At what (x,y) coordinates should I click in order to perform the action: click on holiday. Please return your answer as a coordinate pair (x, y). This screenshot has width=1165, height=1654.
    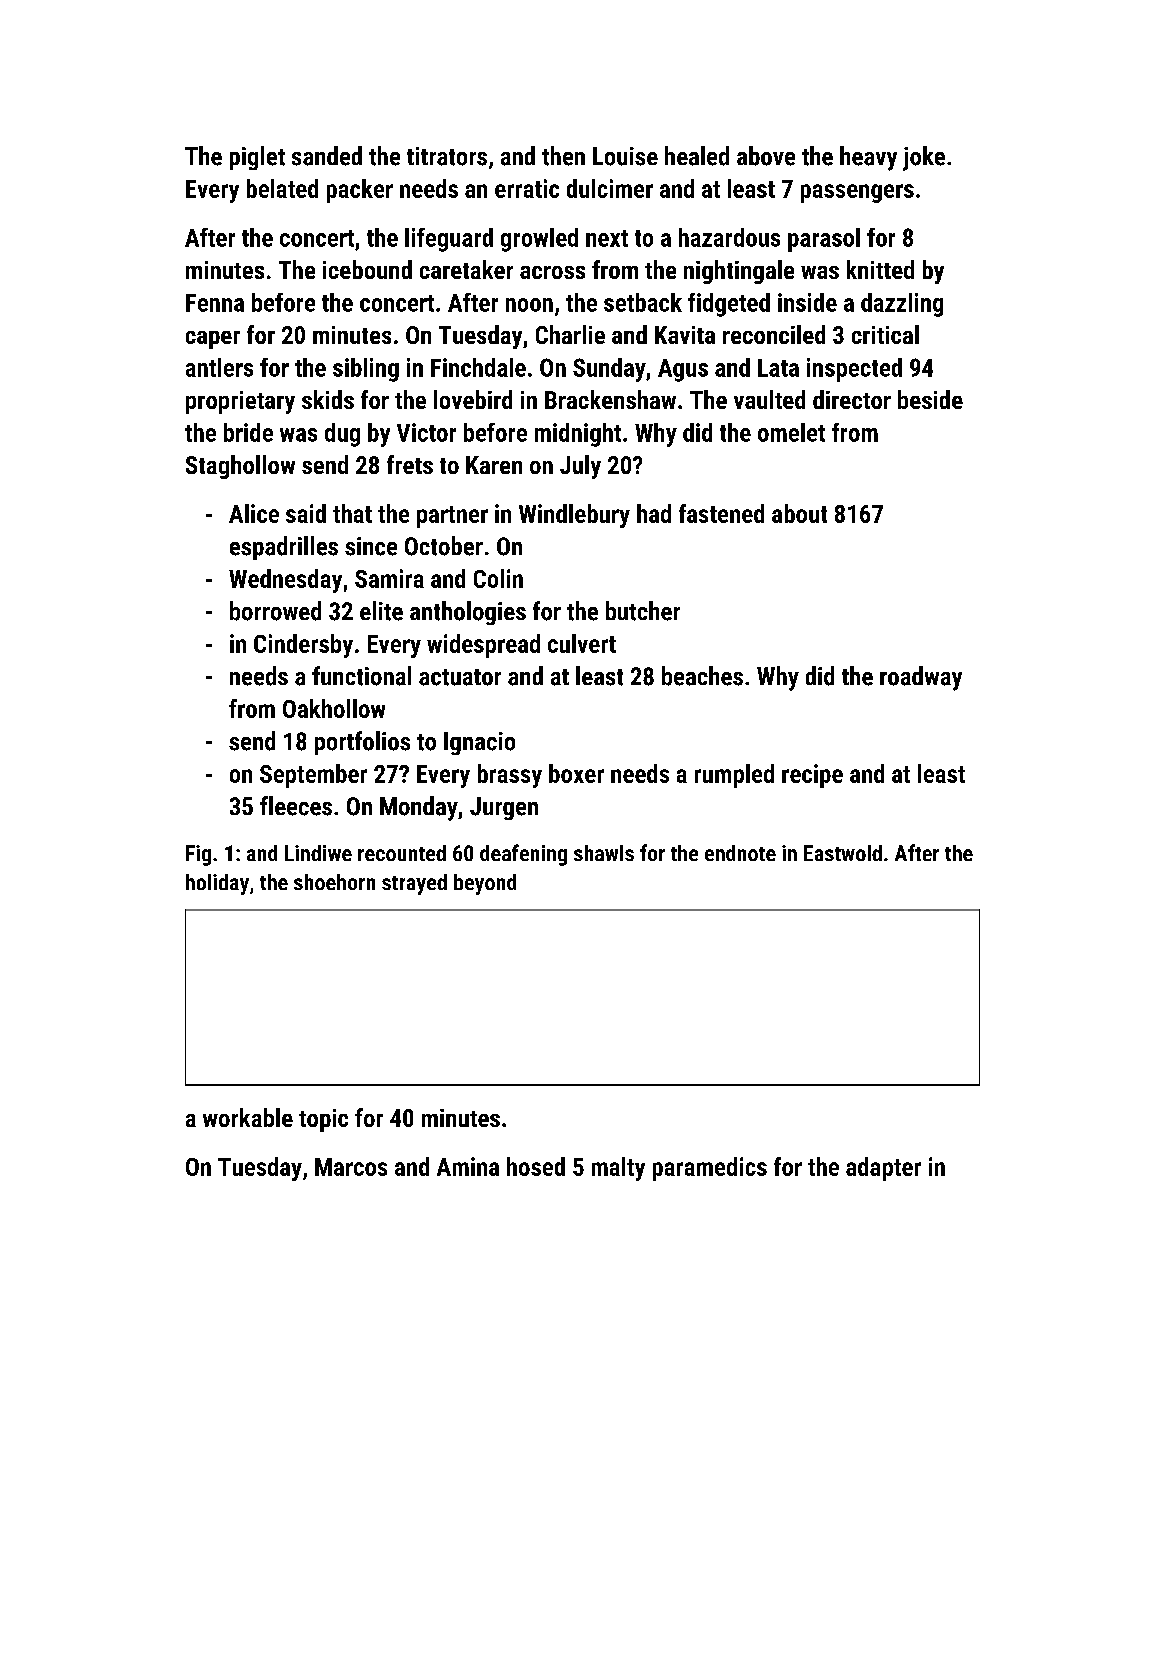
    Looking at the image, I should click on (217, 884).
